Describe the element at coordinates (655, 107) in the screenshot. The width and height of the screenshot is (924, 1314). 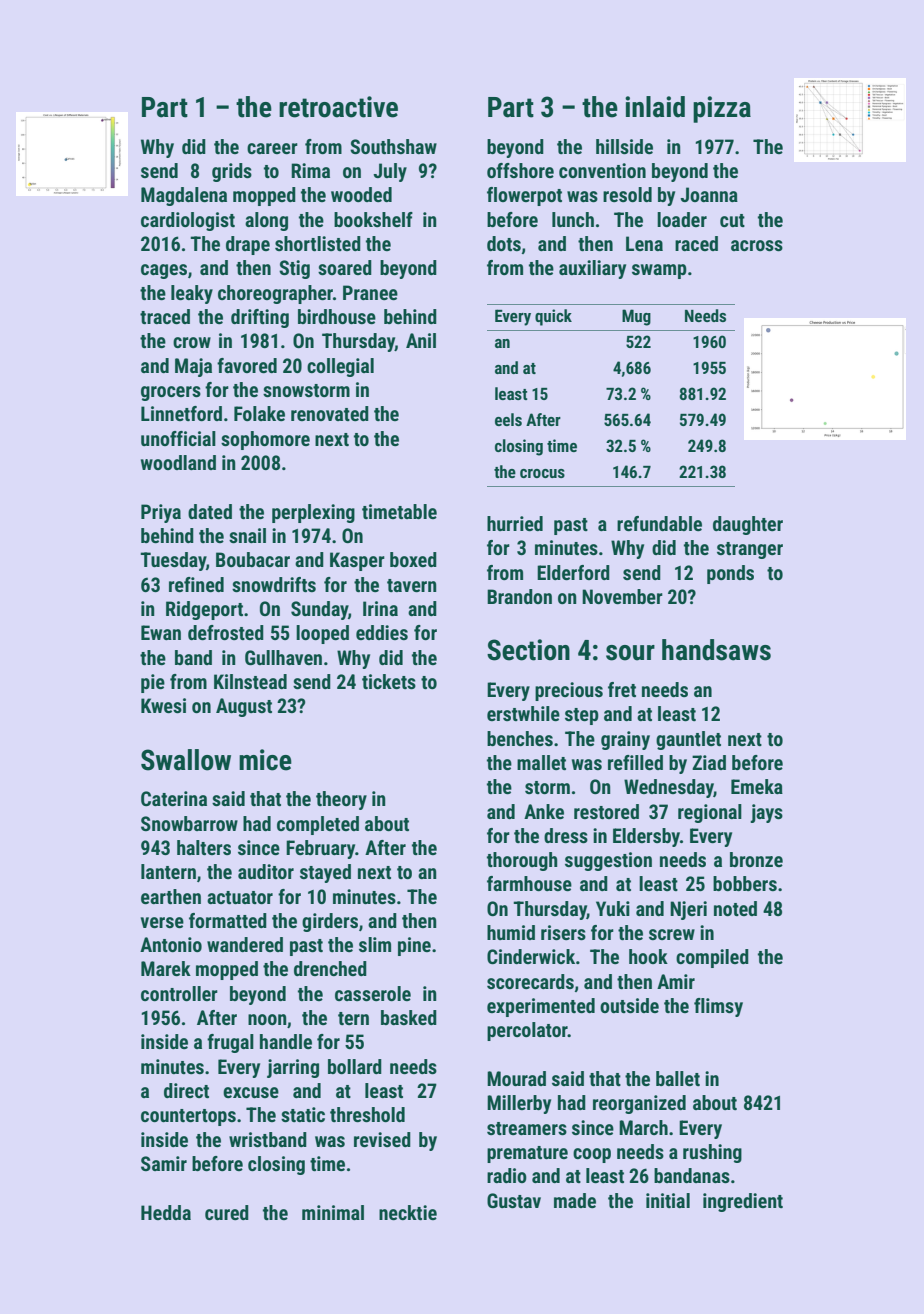
I see `inlaid` at that location.
